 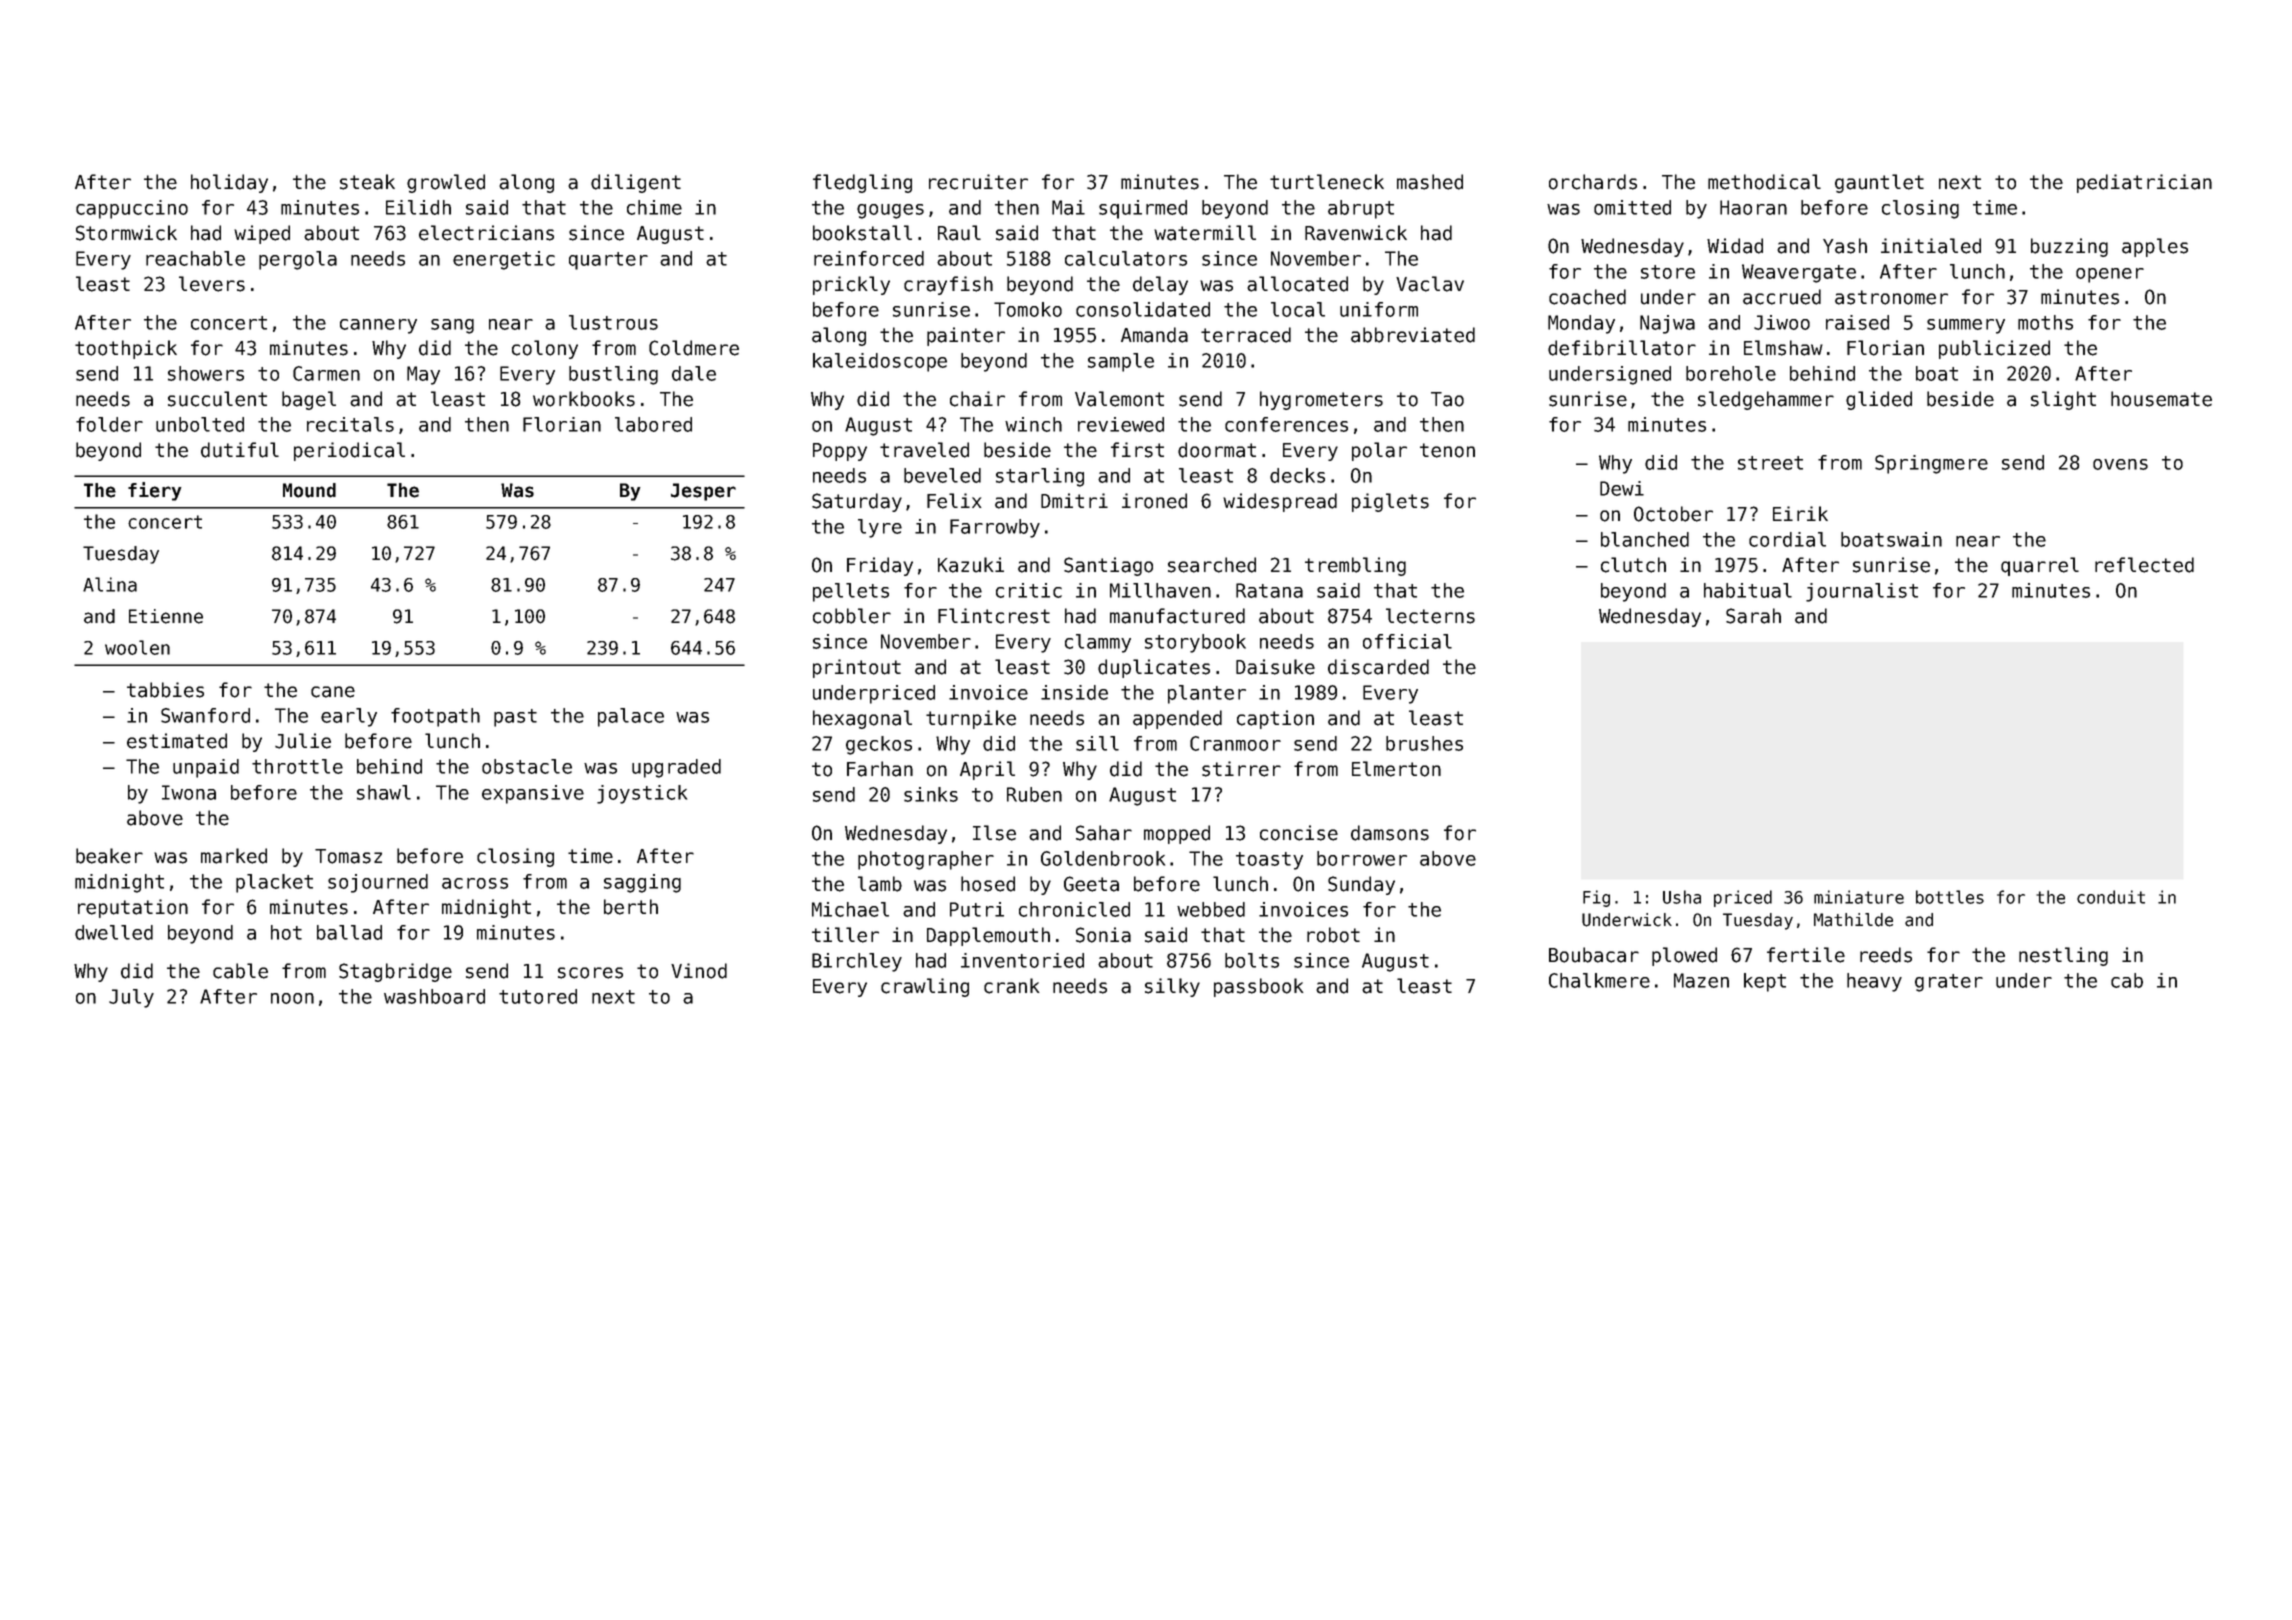 I want to click on holiday, so click(x=229, y=183).
